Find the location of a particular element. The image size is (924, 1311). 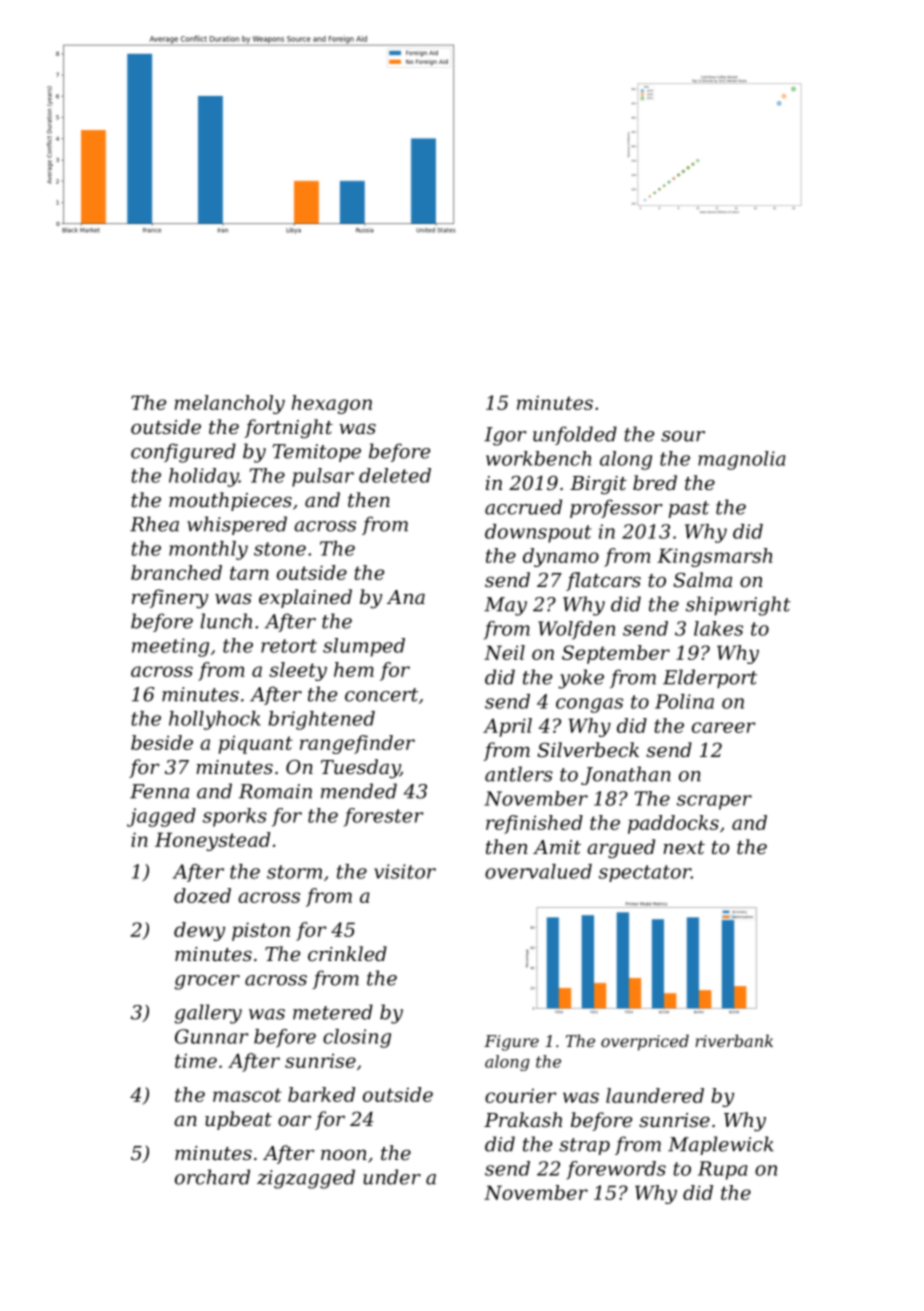

shipwright is located at coordinates (738, 606).
